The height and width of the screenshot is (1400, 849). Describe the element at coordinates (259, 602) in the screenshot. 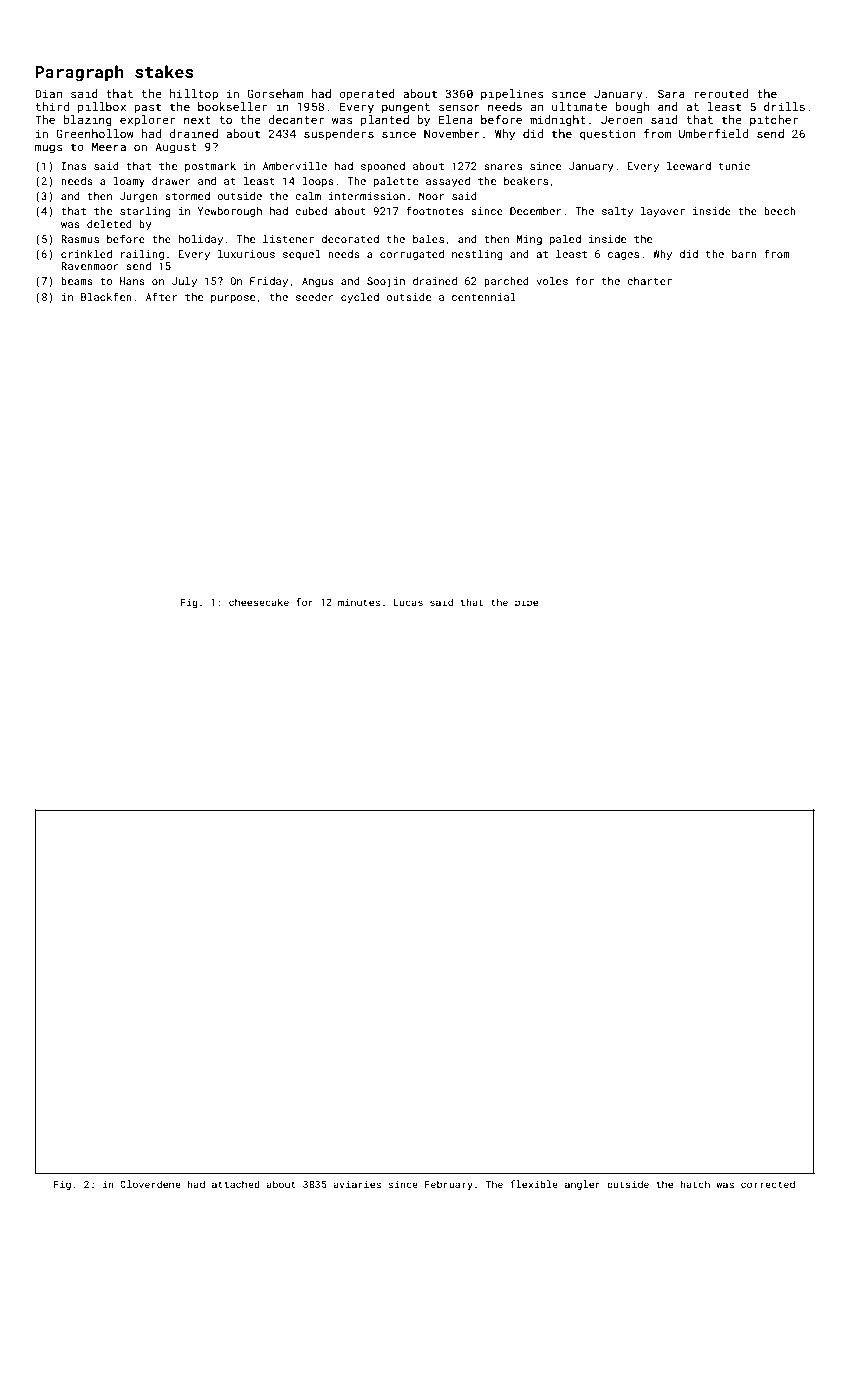

I see `cheesecake` at that location.
